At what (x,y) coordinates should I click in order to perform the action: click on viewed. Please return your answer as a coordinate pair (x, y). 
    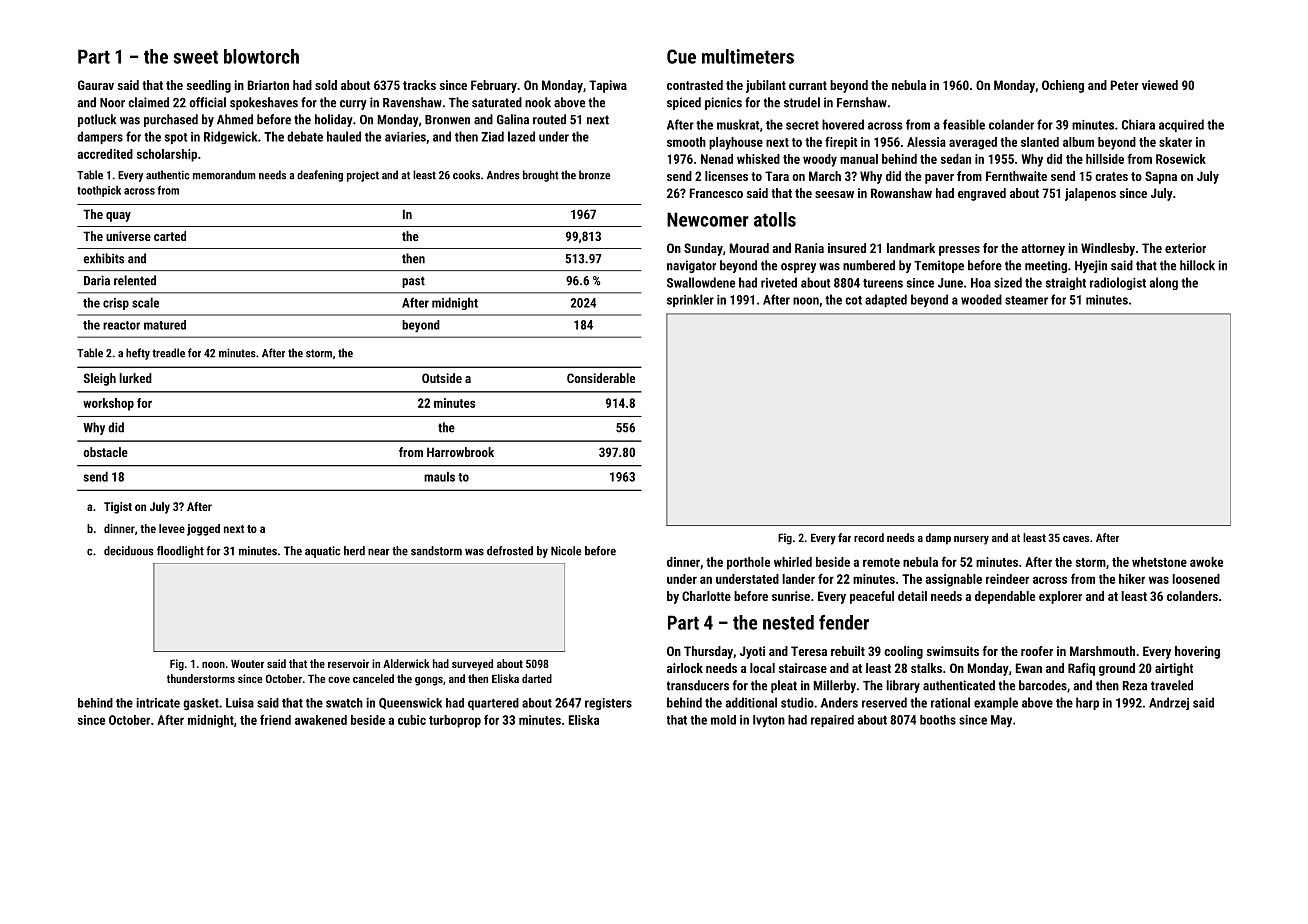
    Looking at the image, I should click on (1160, 85).
